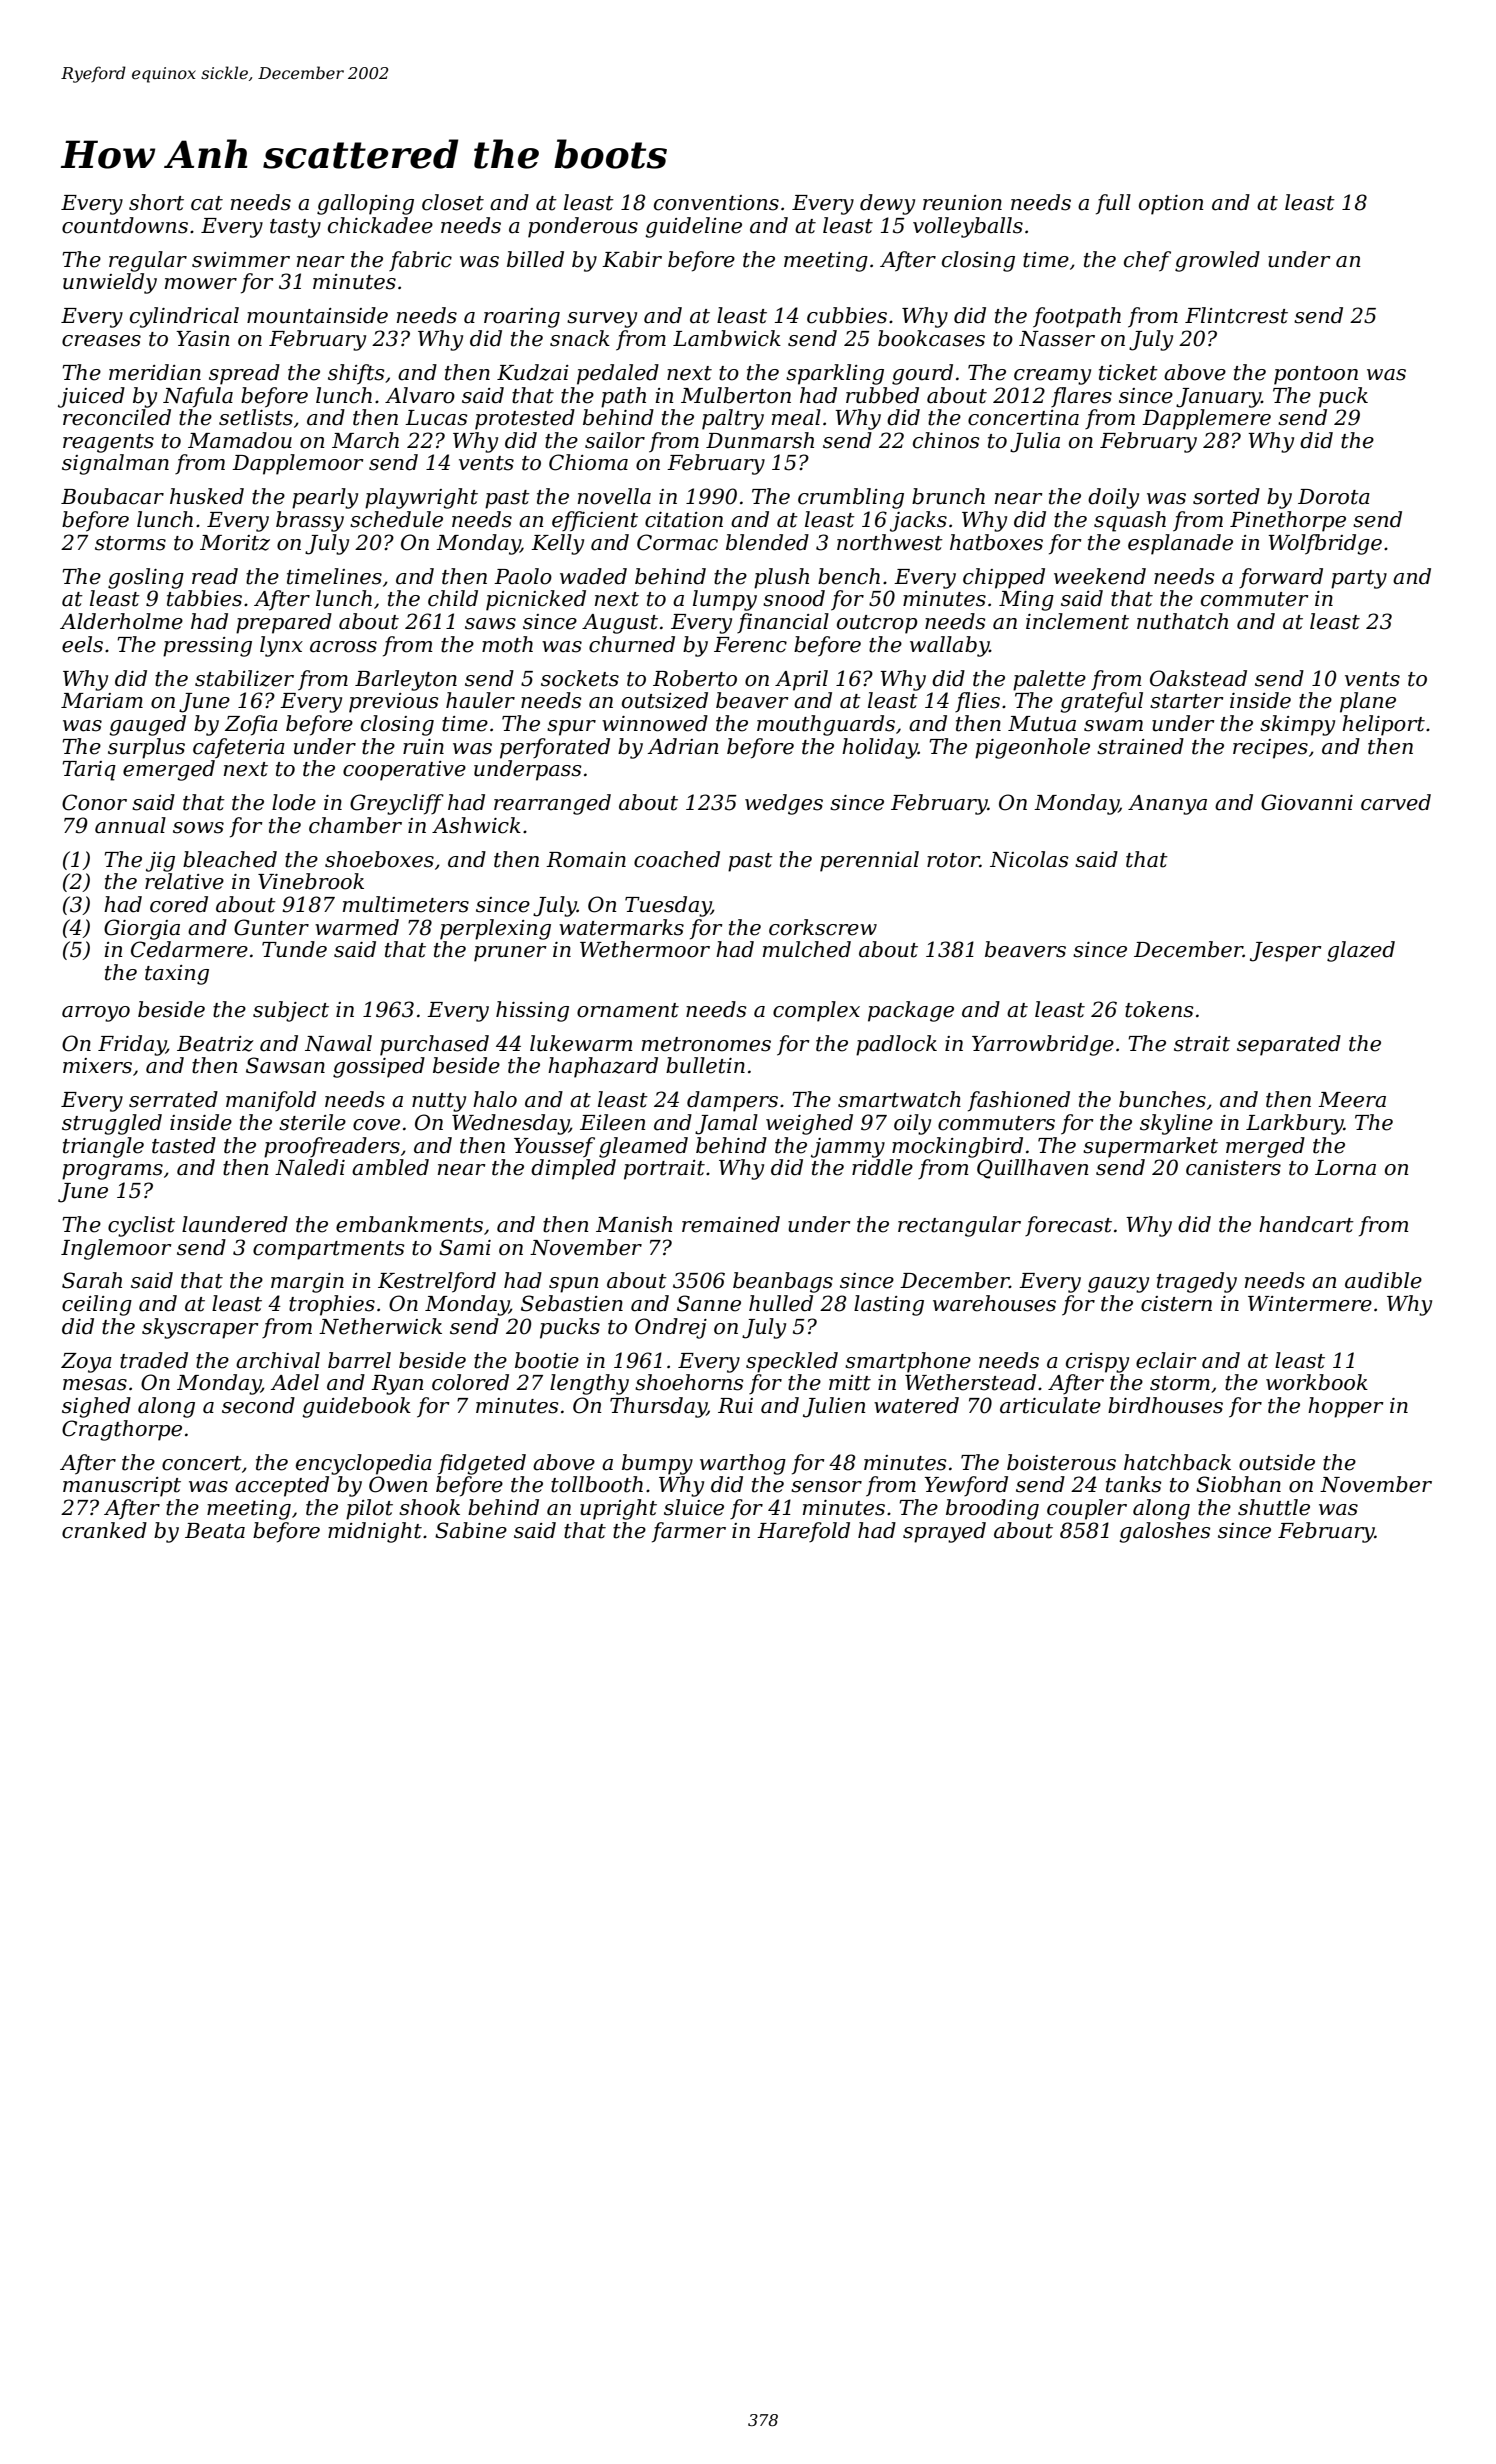 The height and width of the screenshot is (2464, 1496). I want to click on Lambwick, so click(727, 338).
